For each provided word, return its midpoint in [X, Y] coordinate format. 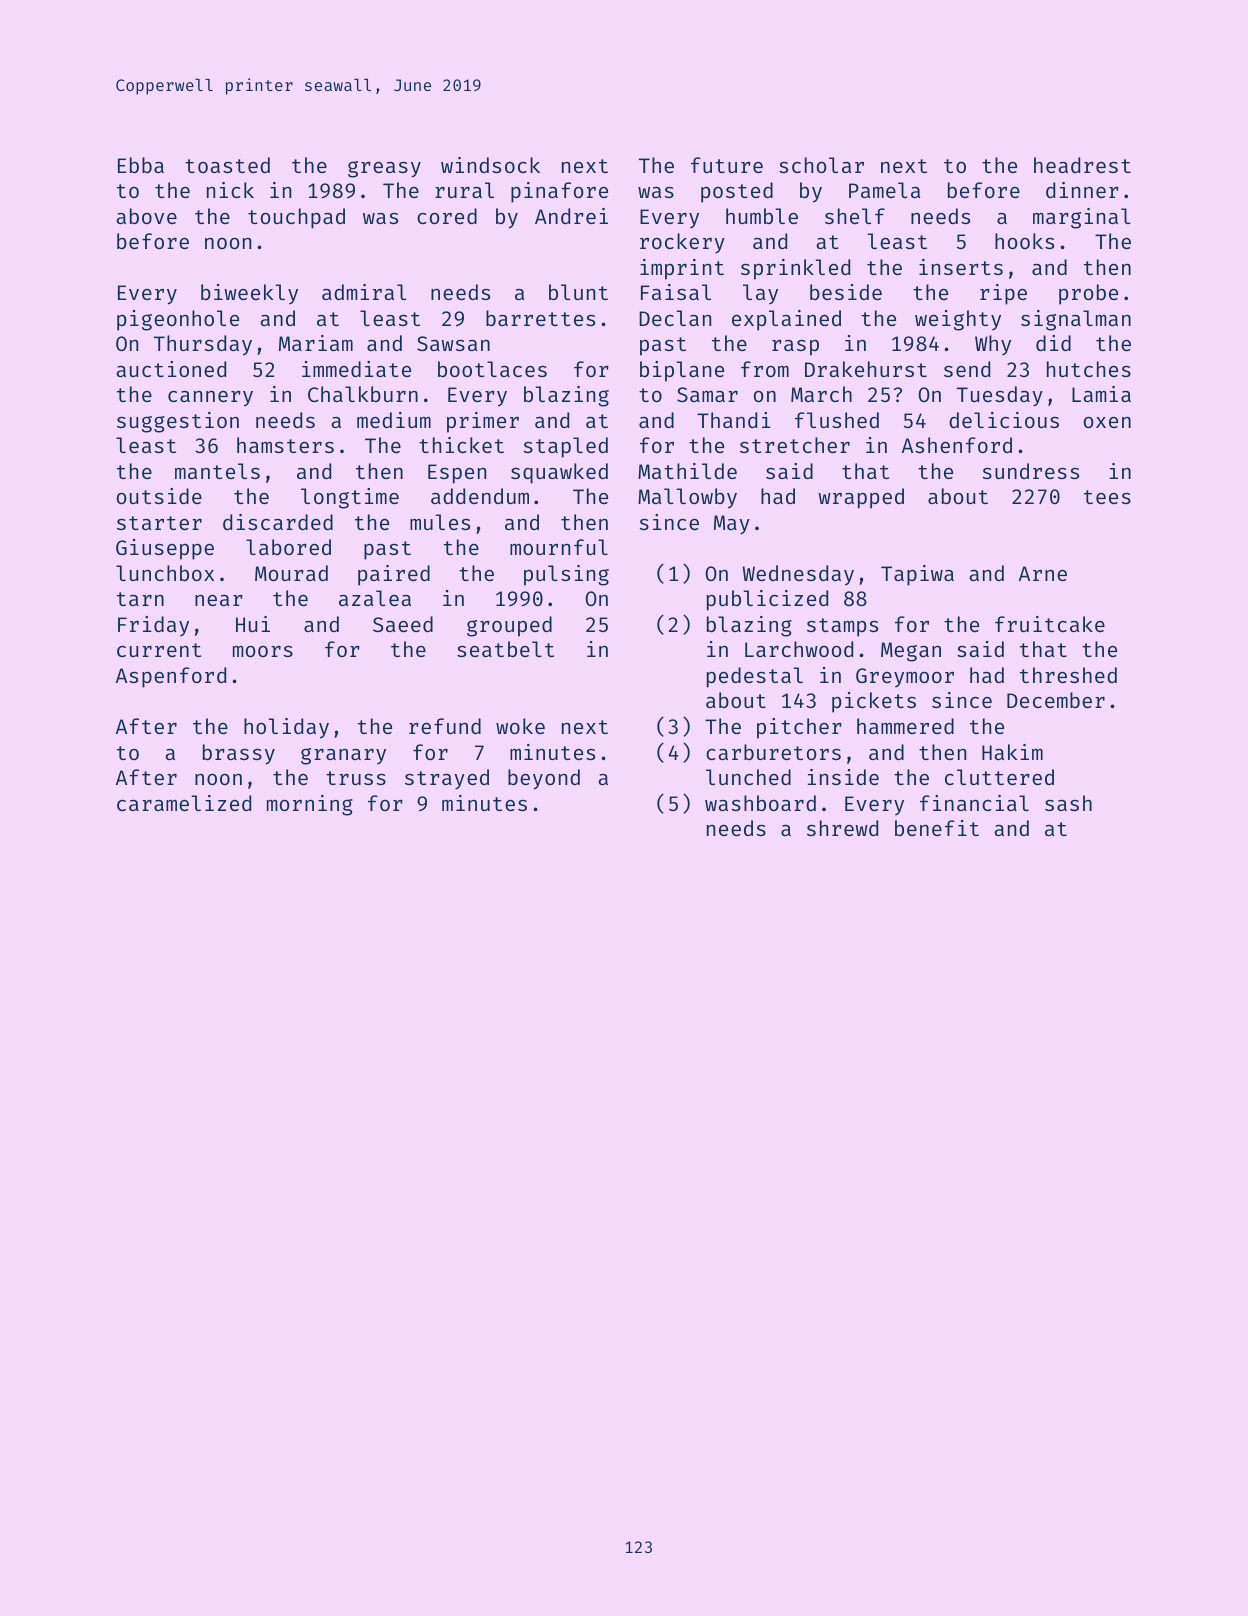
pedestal [755, 677]
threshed [1068, 675]
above [146, 216]
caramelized [184, 803]
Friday [153, 626]
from [765, 369]
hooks [1024, 241]
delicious [1004, 420]
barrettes [540, 318]
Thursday [203, 345]
